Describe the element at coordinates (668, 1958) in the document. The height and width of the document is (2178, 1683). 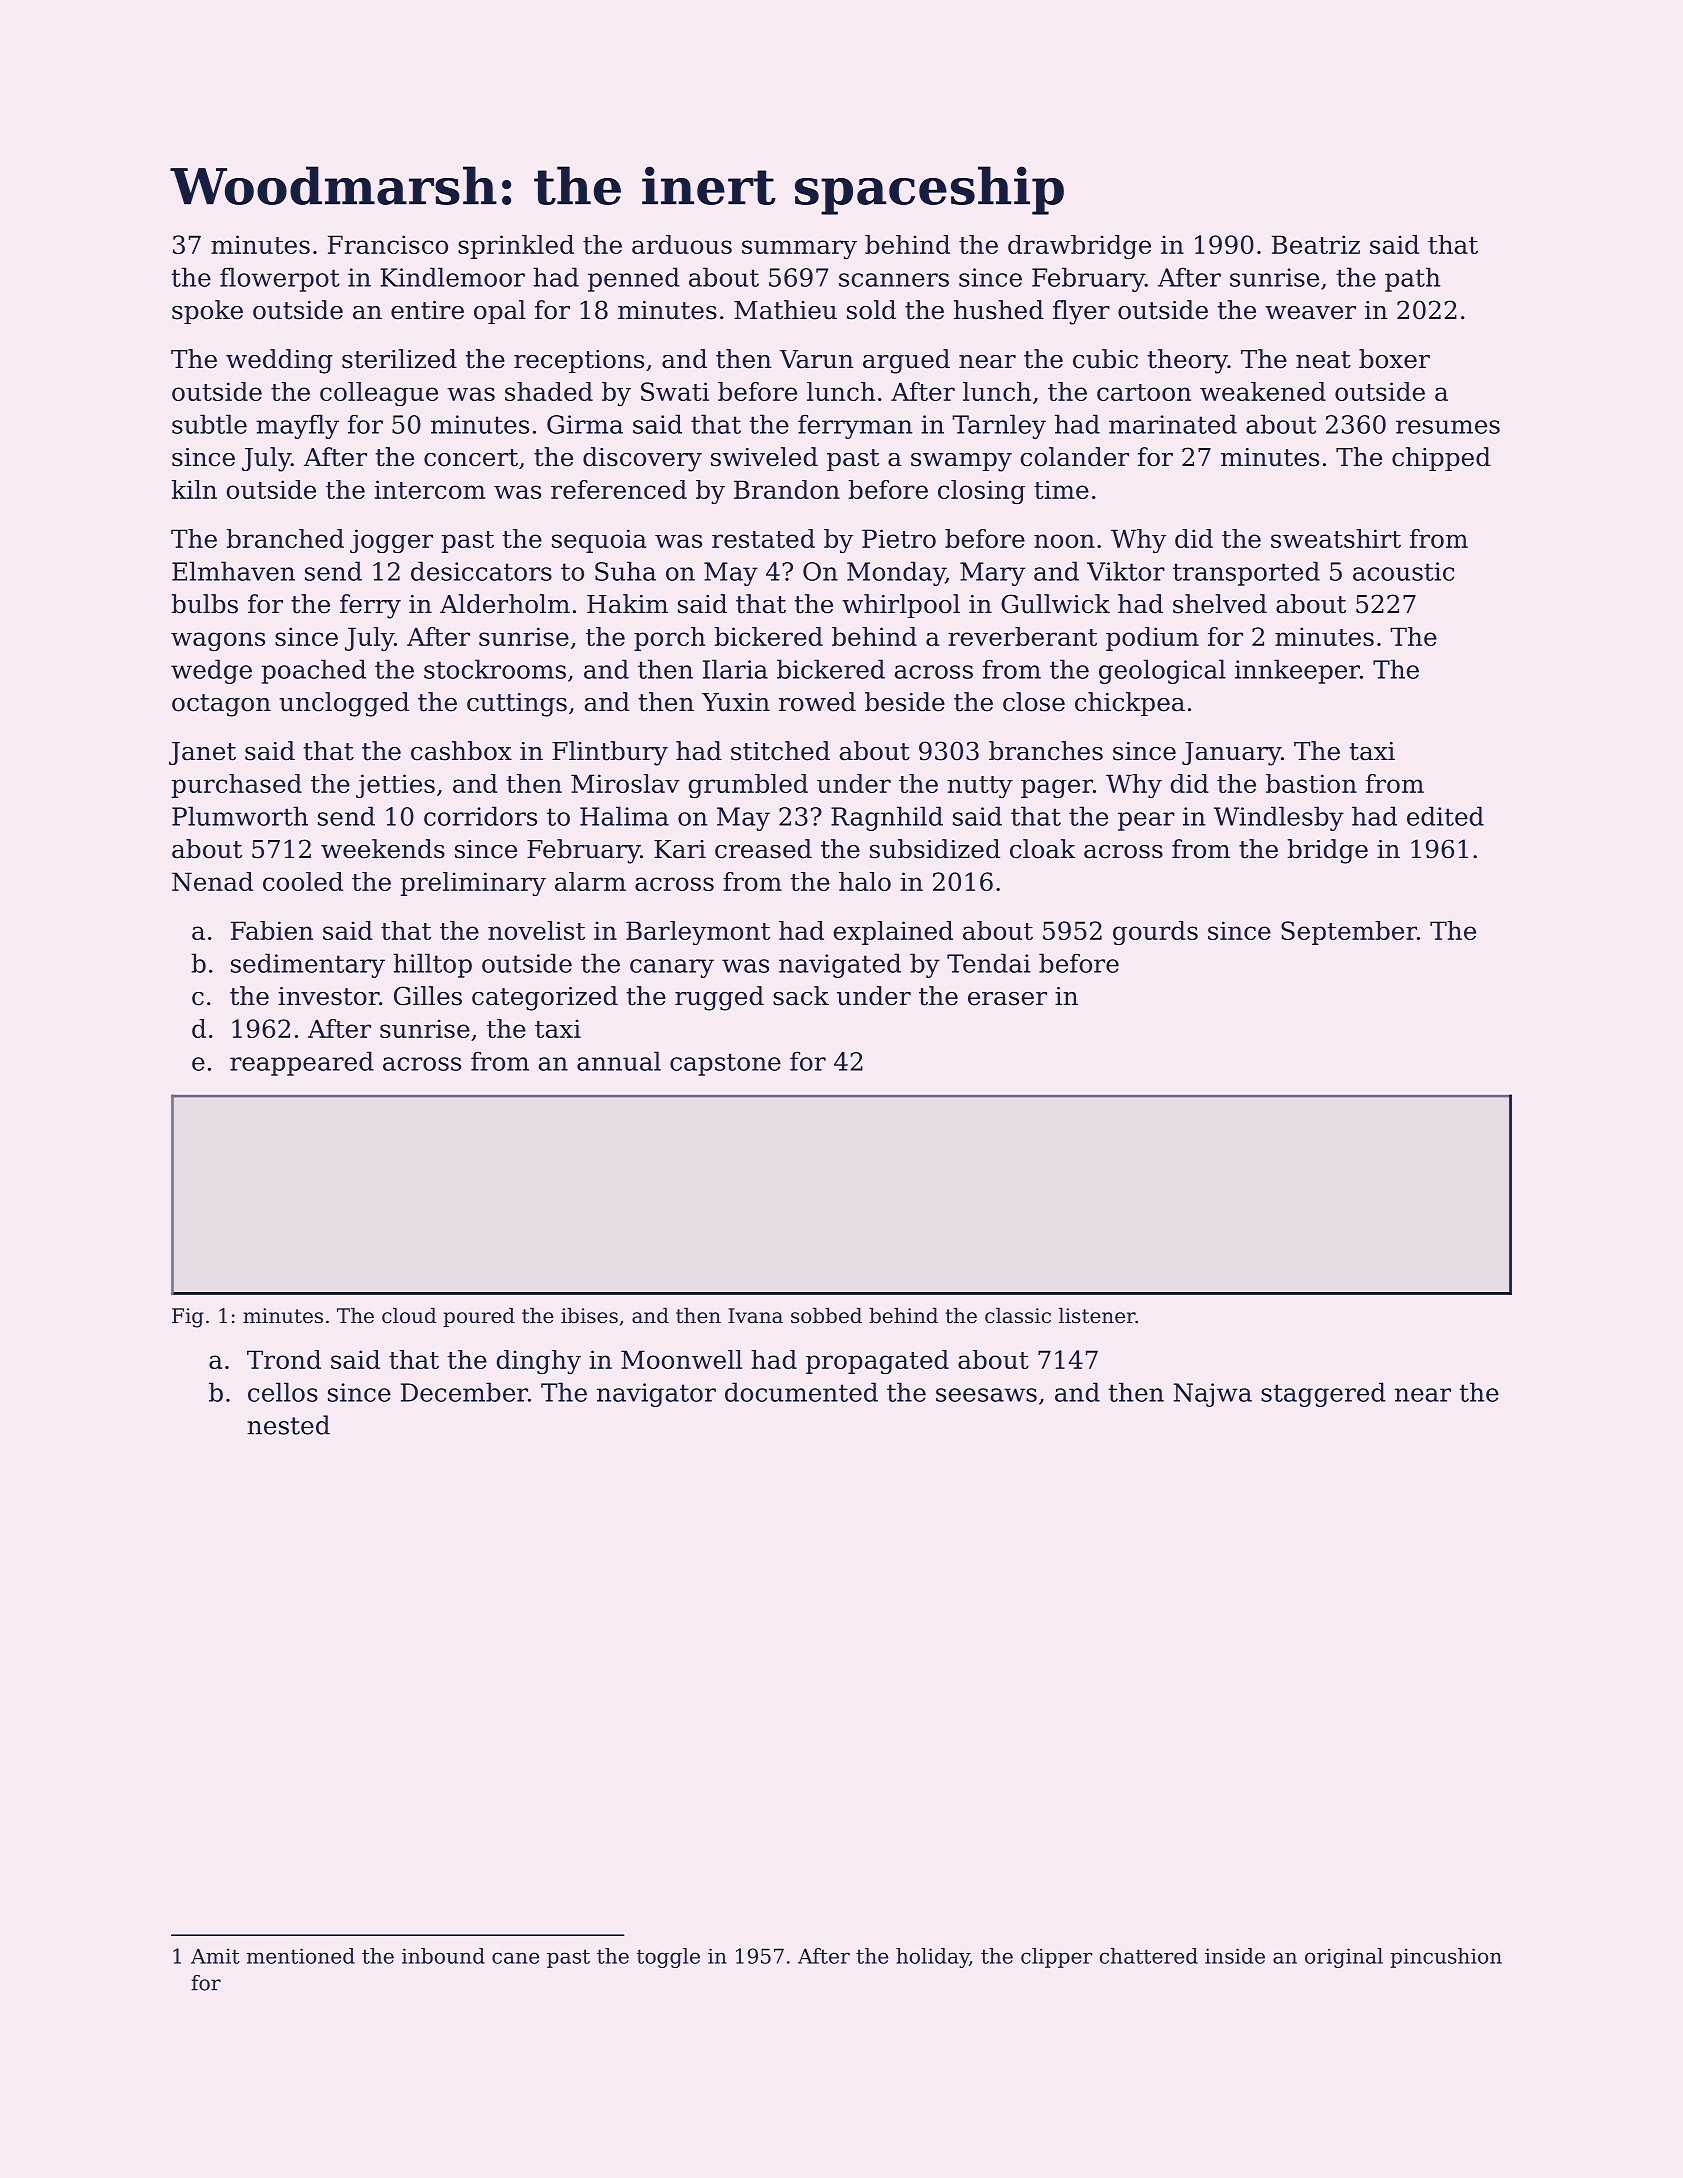
I see `toggle` at that location.
